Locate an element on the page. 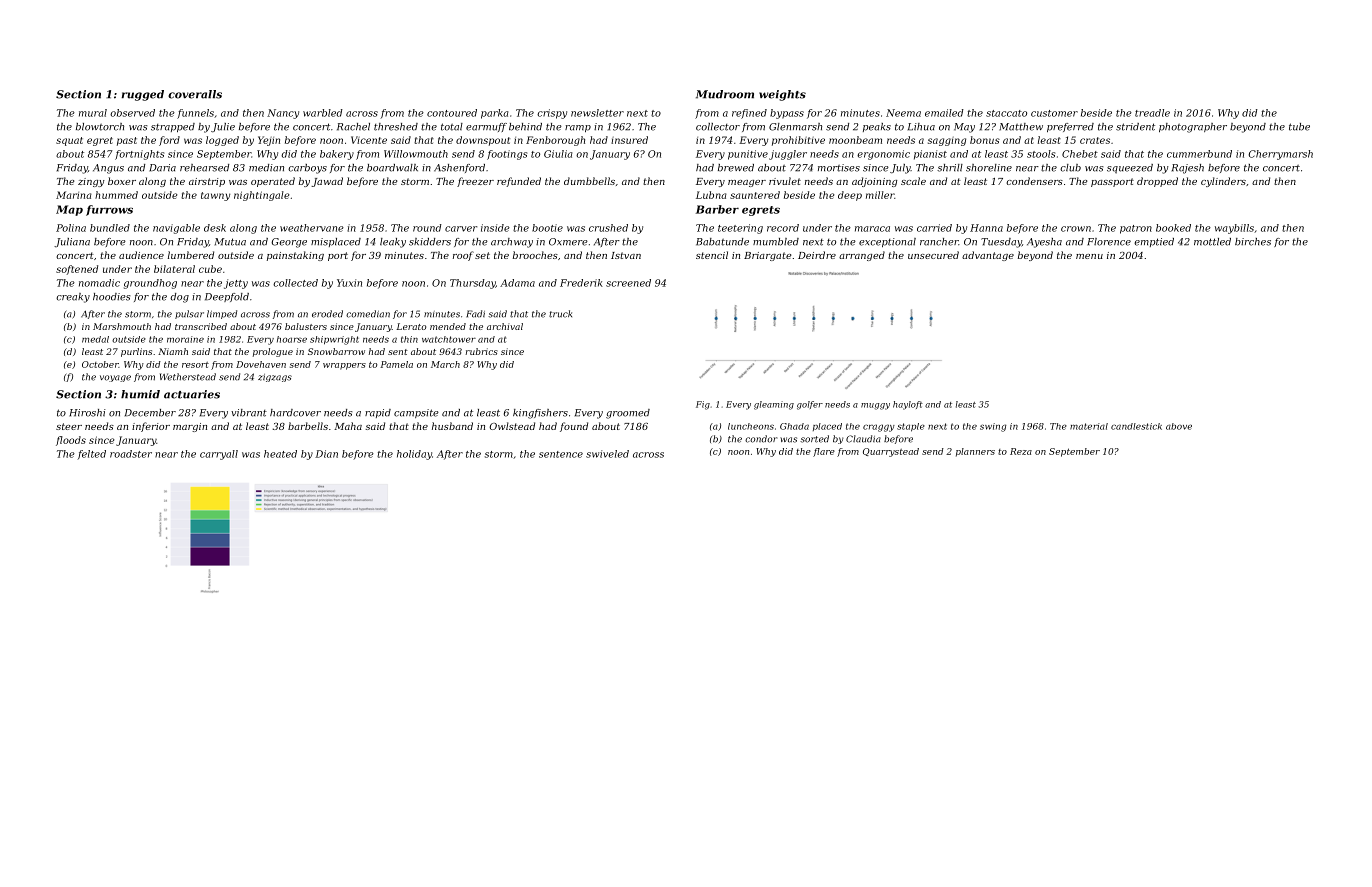 The width and height of the image is (1372, 887). carver is located at coordinates (461, 229).
